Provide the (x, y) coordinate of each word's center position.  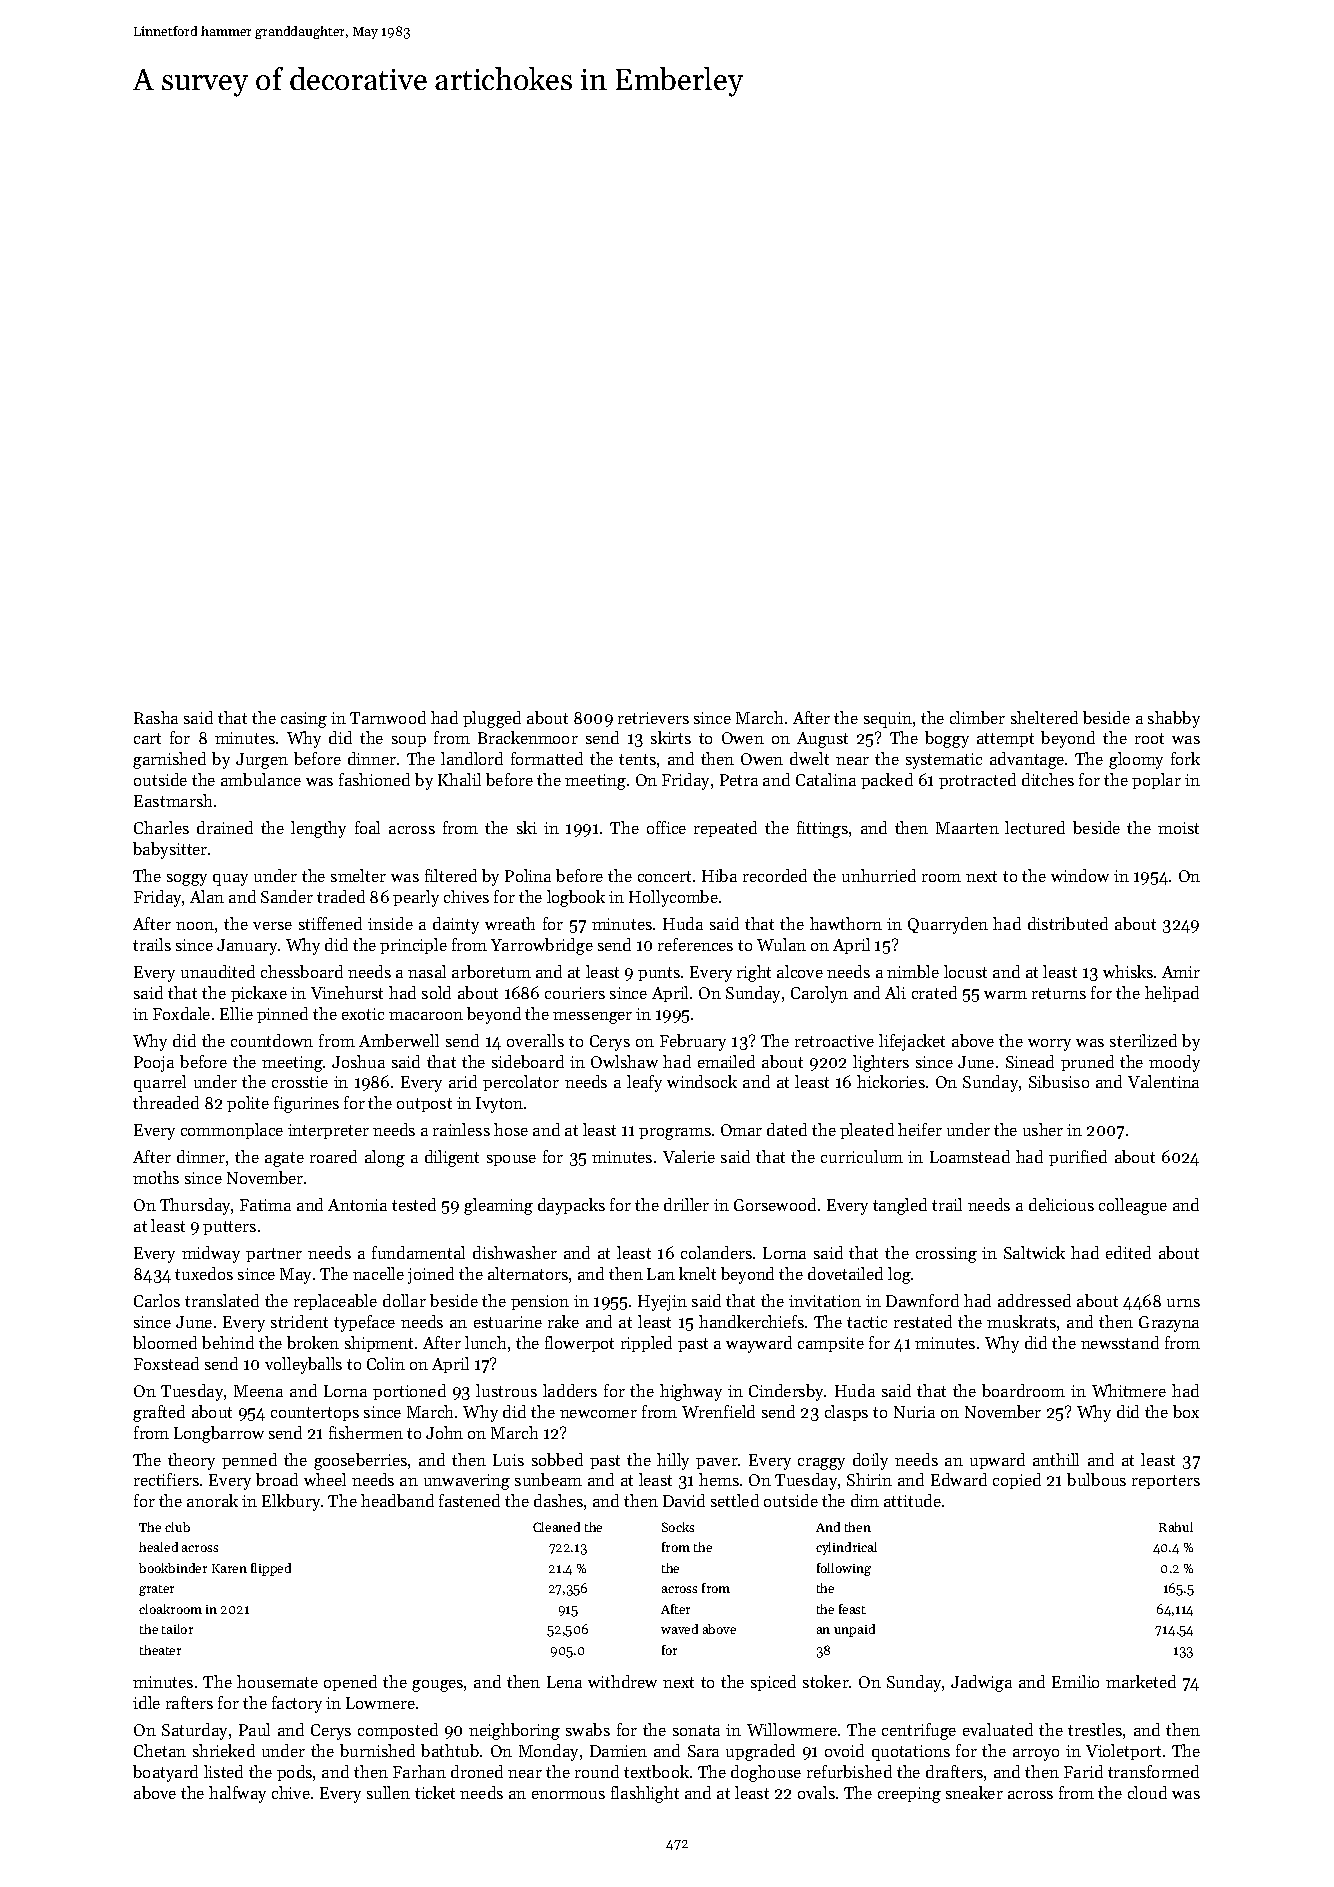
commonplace (232, 1131)
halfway (237, 1794)
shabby (1174, 719)
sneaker (974, 1792)
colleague (1133, 1206)
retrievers (653, 718)
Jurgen (262, 761)
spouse (511, 1160)
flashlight (645, 1794)
